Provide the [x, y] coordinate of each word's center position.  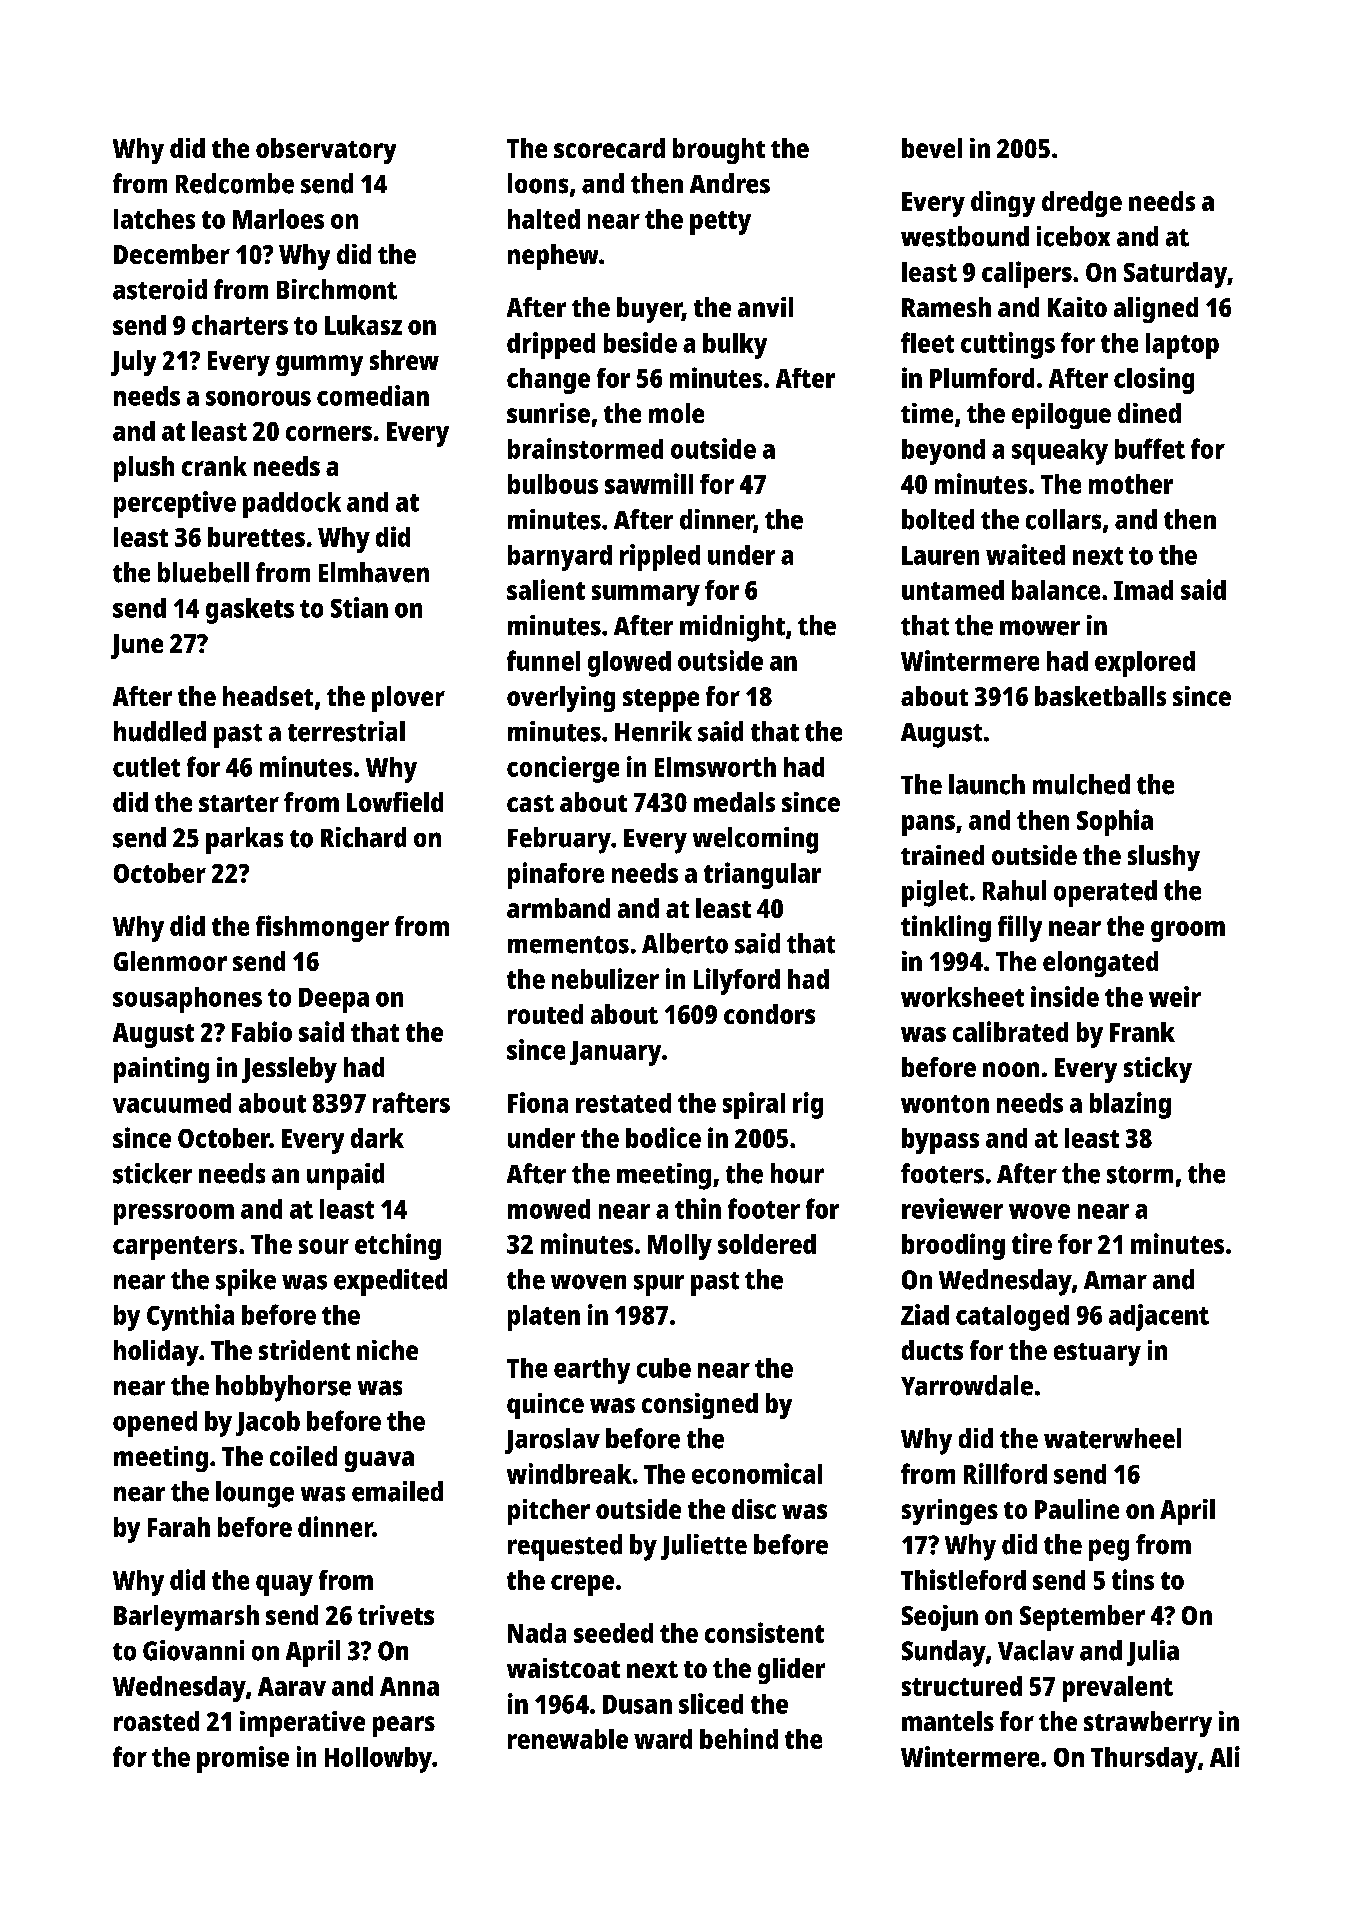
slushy [1164, 858]
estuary [1097, 1354]
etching [398, 1246]
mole [676, 413]
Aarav [292, 1686]
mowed [549, 1209]
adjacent [1159, 1317]
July [133, 363]
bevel [932, 148]
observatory [326, 151]
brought [719, 151]
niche [387, 1350]
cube [664, 1368]
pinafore [556, 875]
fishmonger [322, 928]
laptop [1182, 346]
